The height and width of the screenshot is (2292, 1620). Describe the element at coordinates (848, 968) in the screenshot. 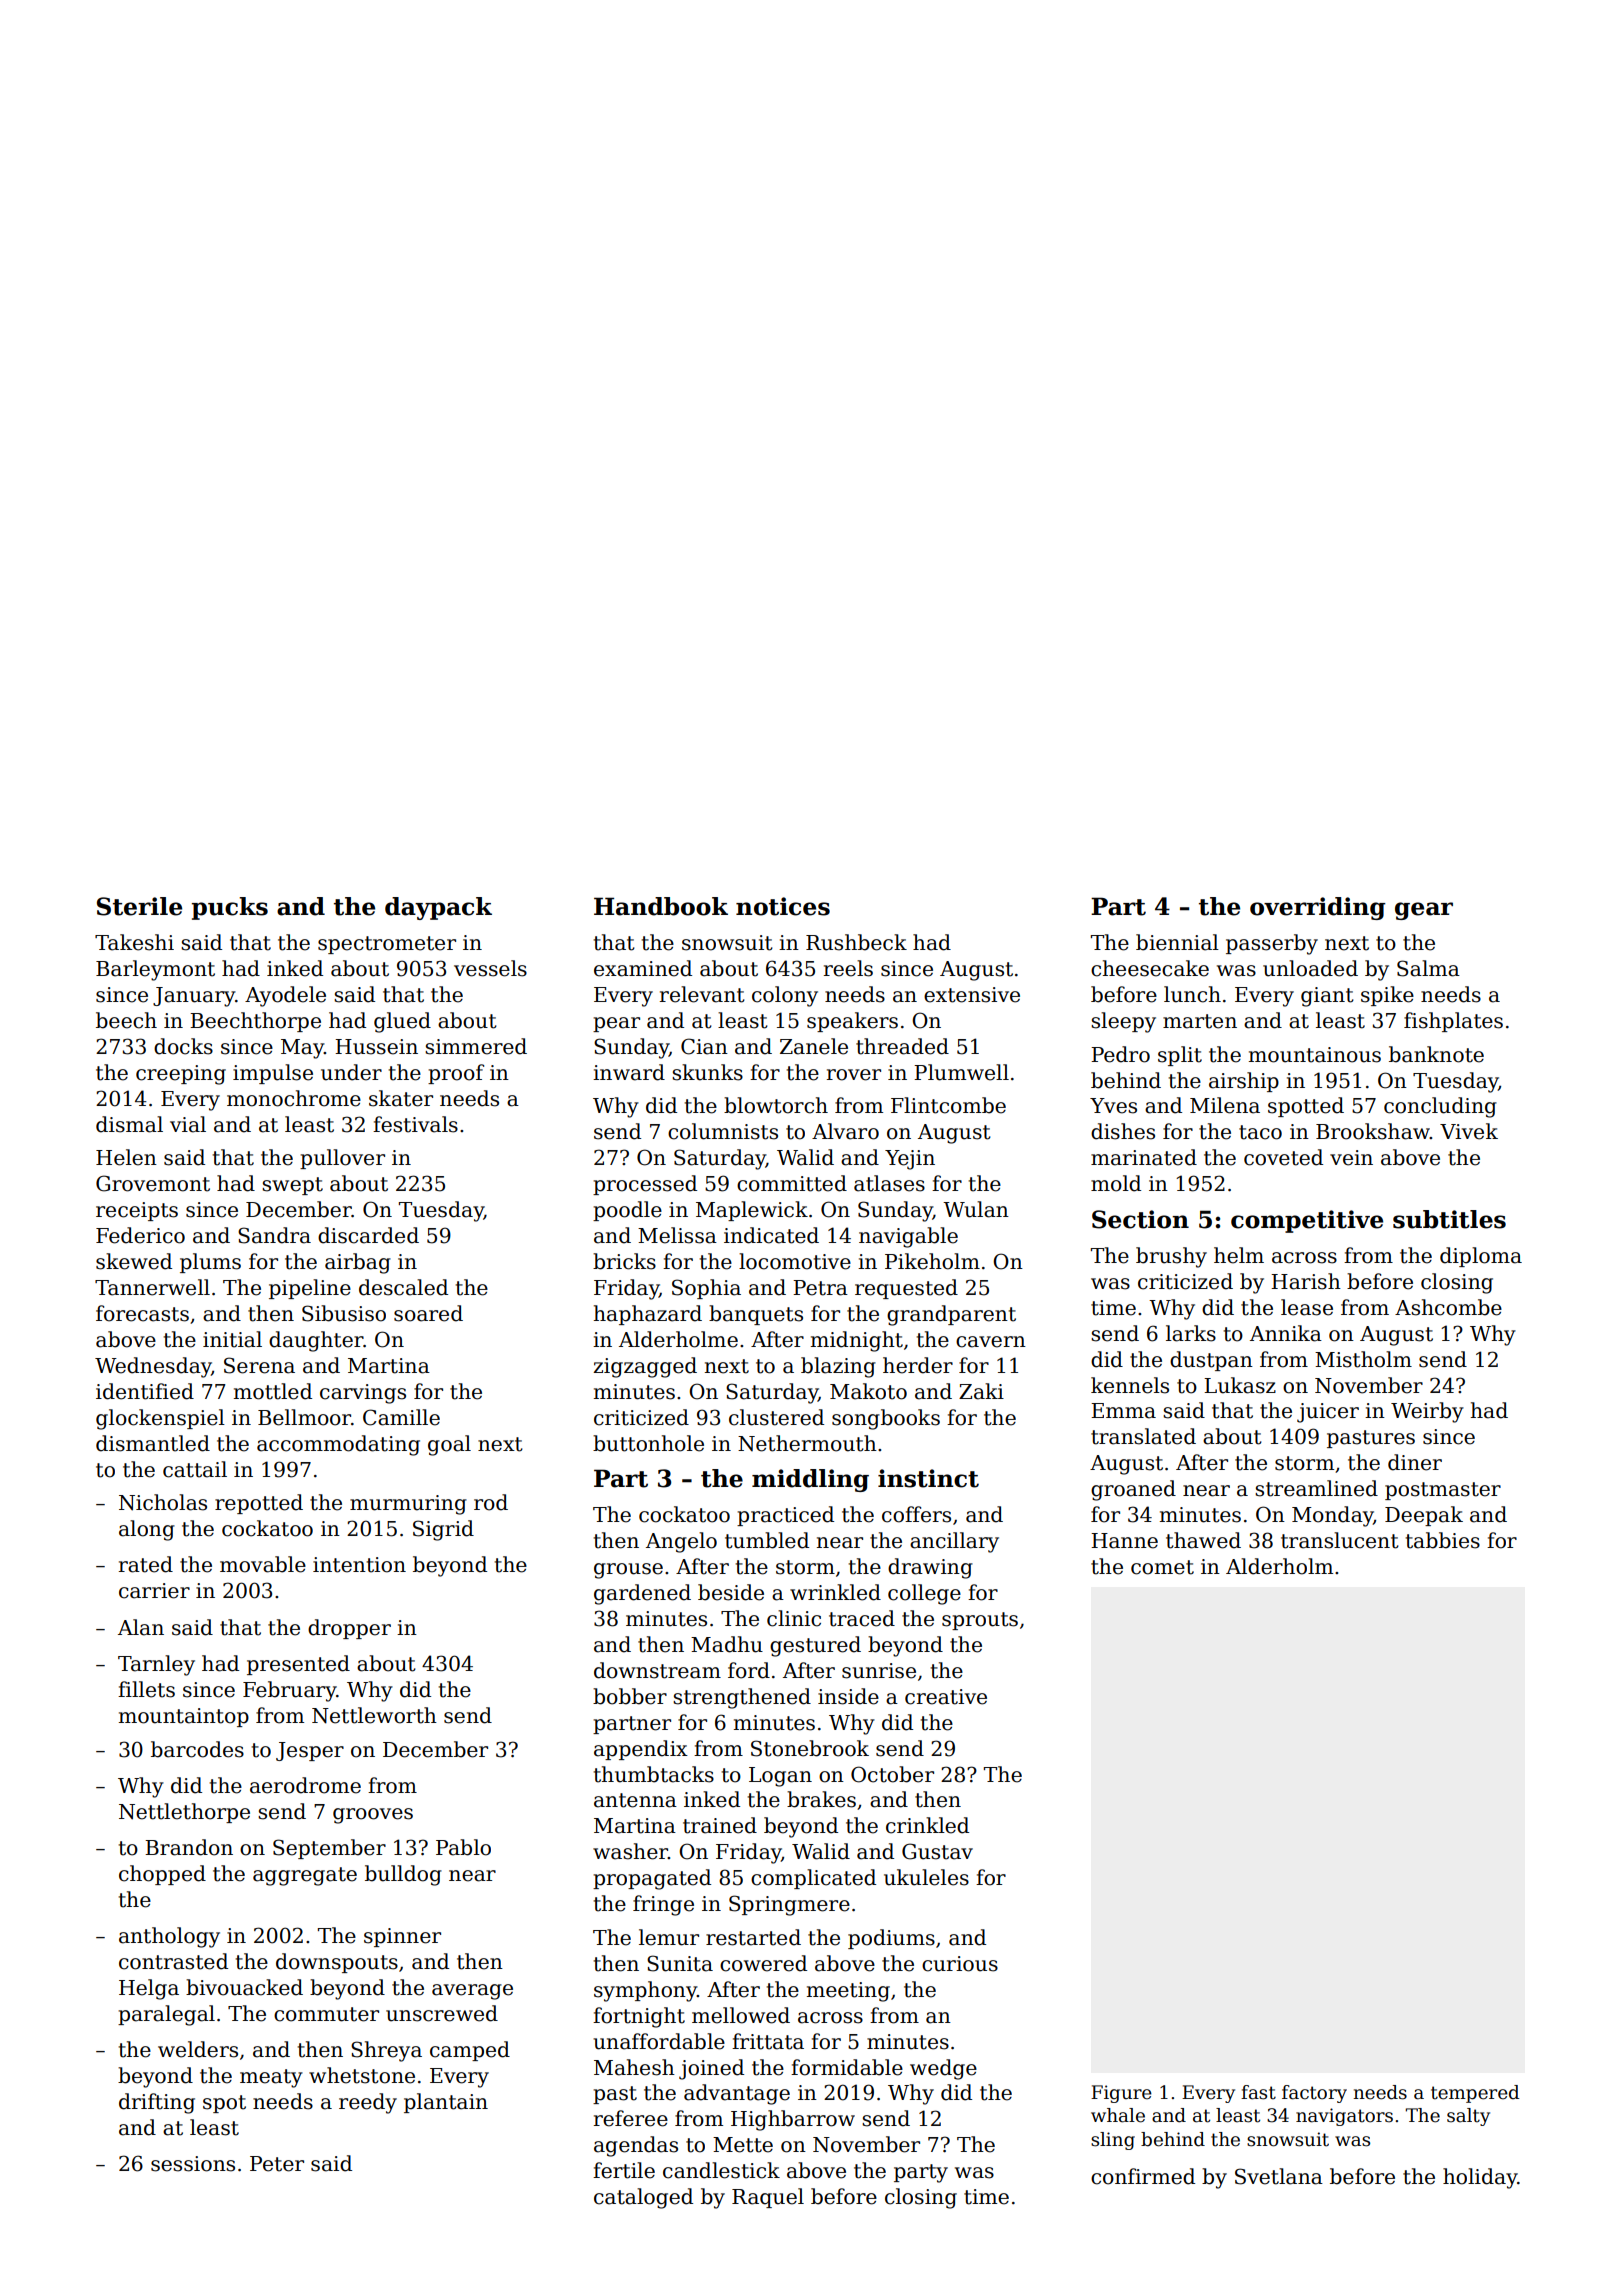

I see `reels` at that location.
